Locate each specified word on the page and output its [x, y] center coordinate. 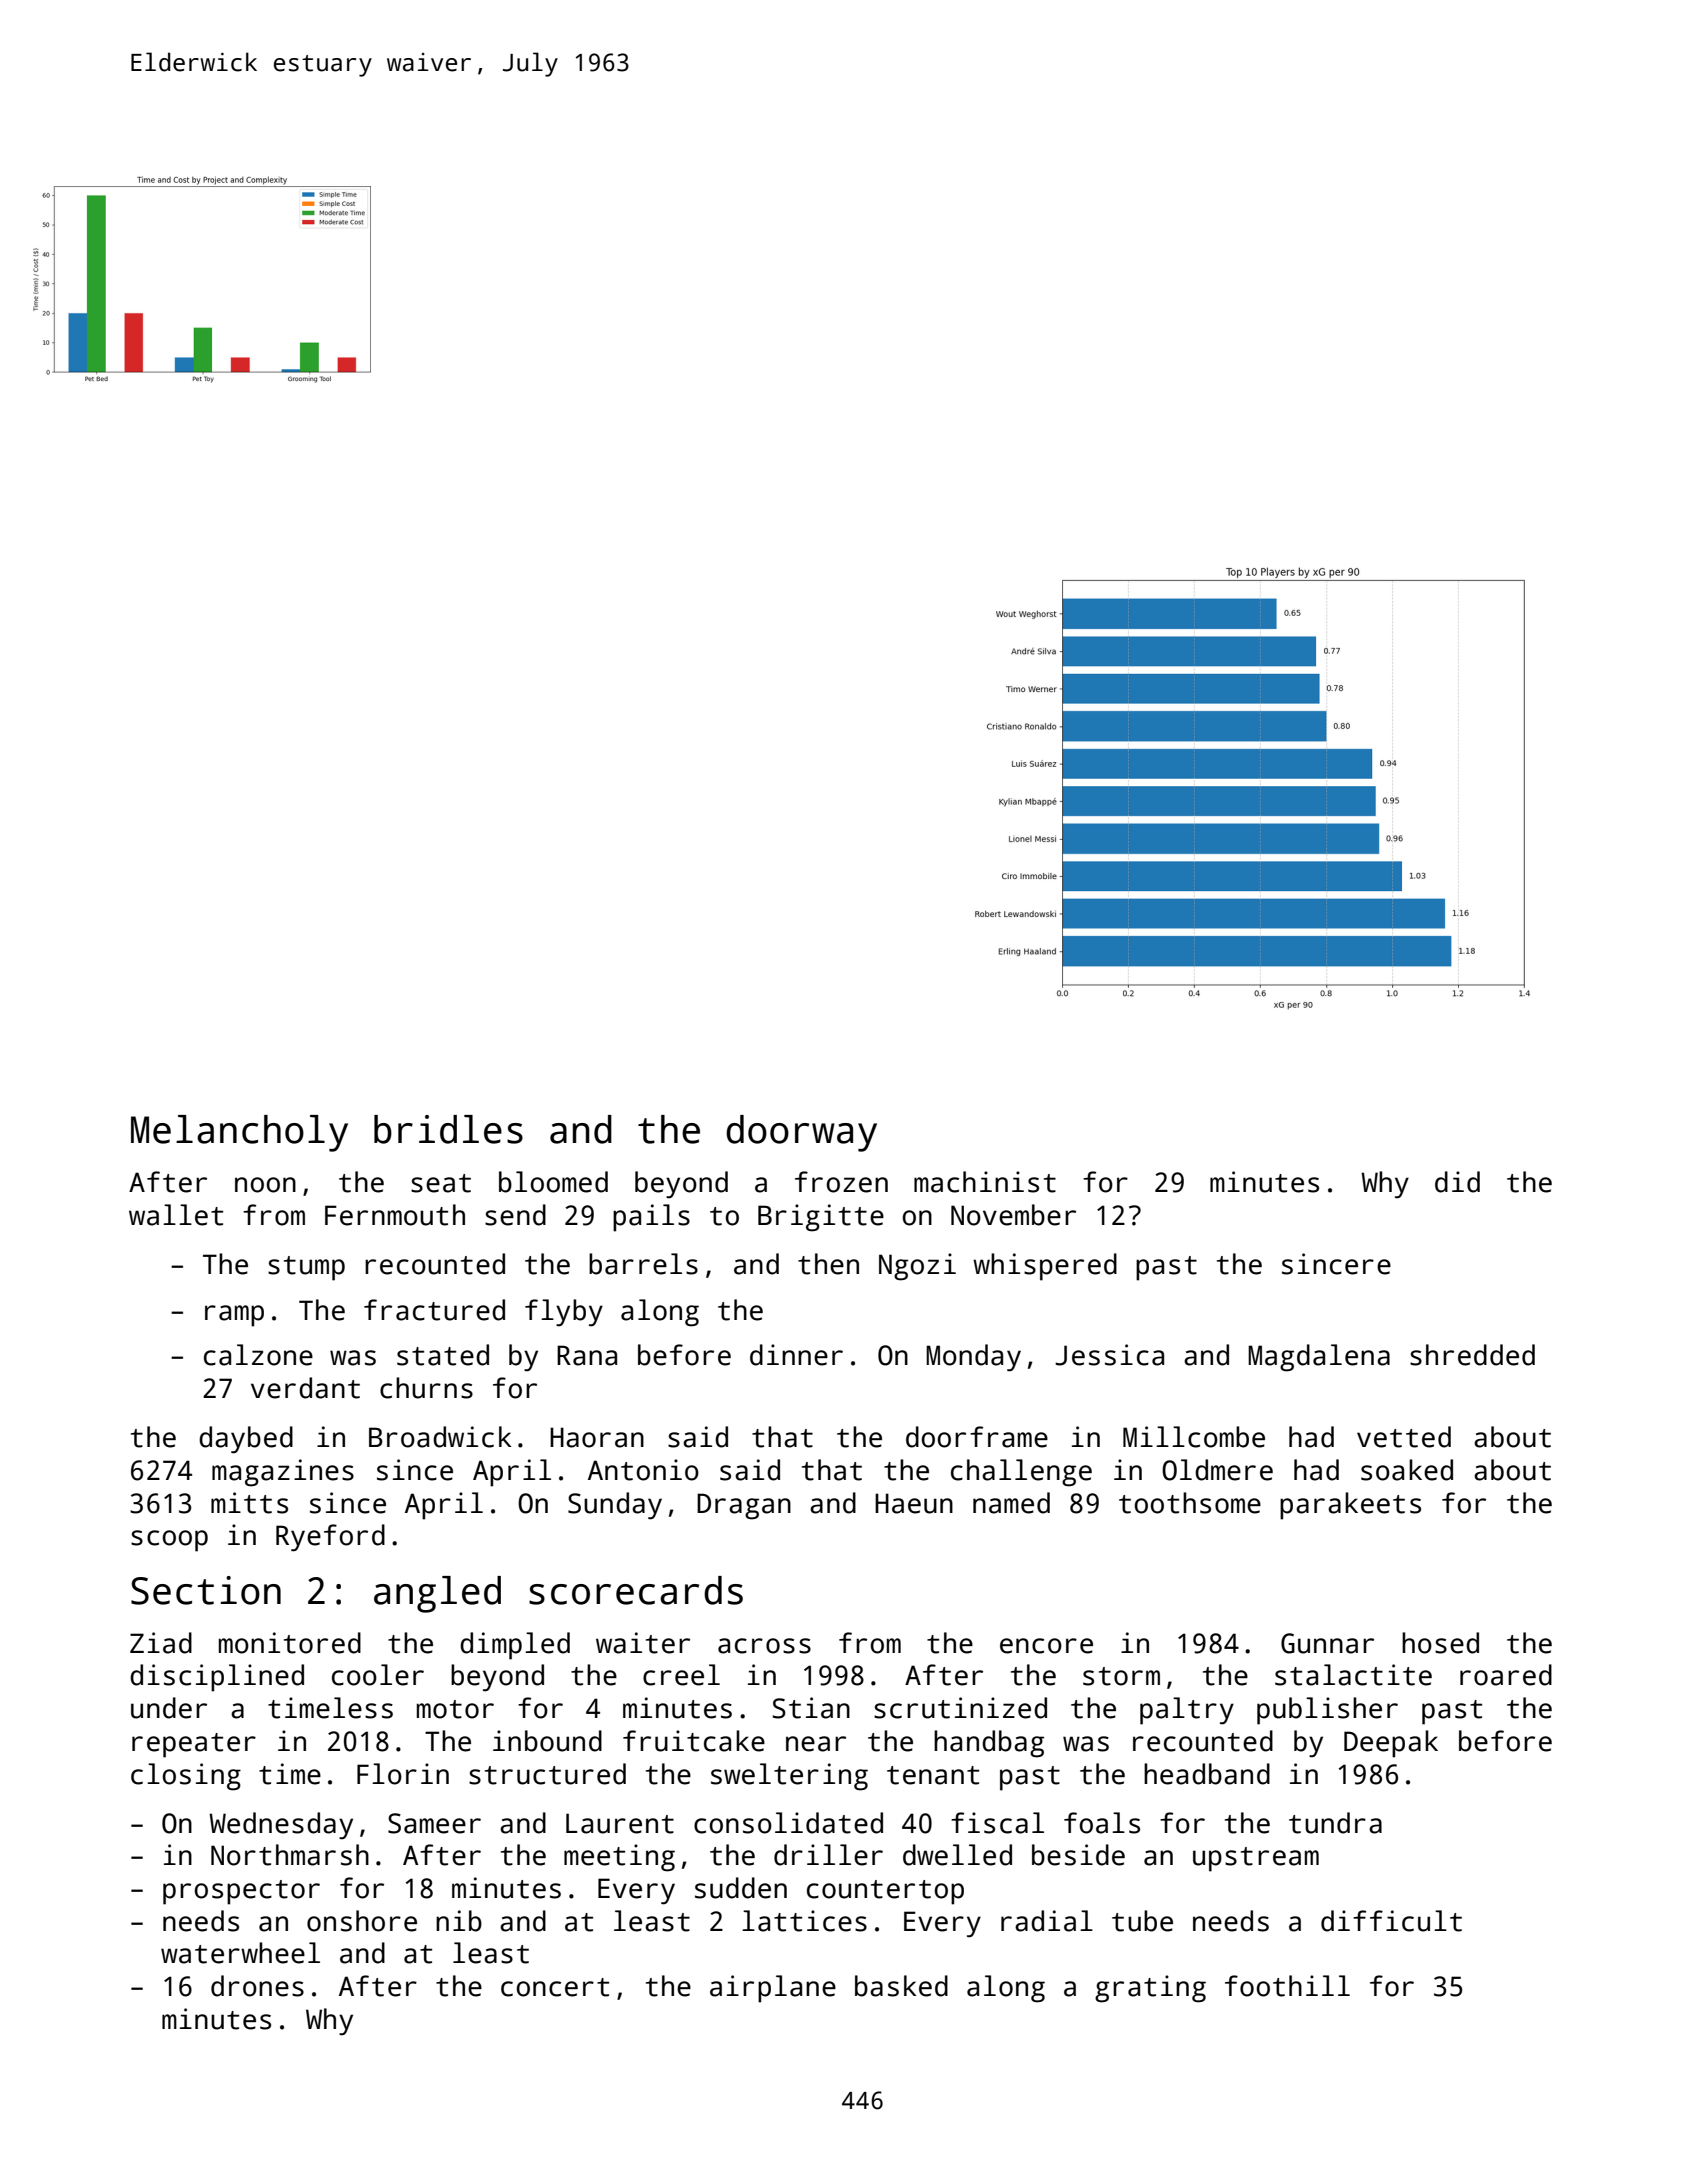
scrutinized [960, 1708]
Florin [403, 1774]
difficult [1391, 1921]
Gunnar [1327, 1643]
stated [443, 1355]
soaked [1407, 1470]
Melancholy [239, 1133]
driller [828, 1855]
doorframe [977, 1437]
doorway [801, 1133]
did [1457, 1182]
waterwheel [240, 1953]
